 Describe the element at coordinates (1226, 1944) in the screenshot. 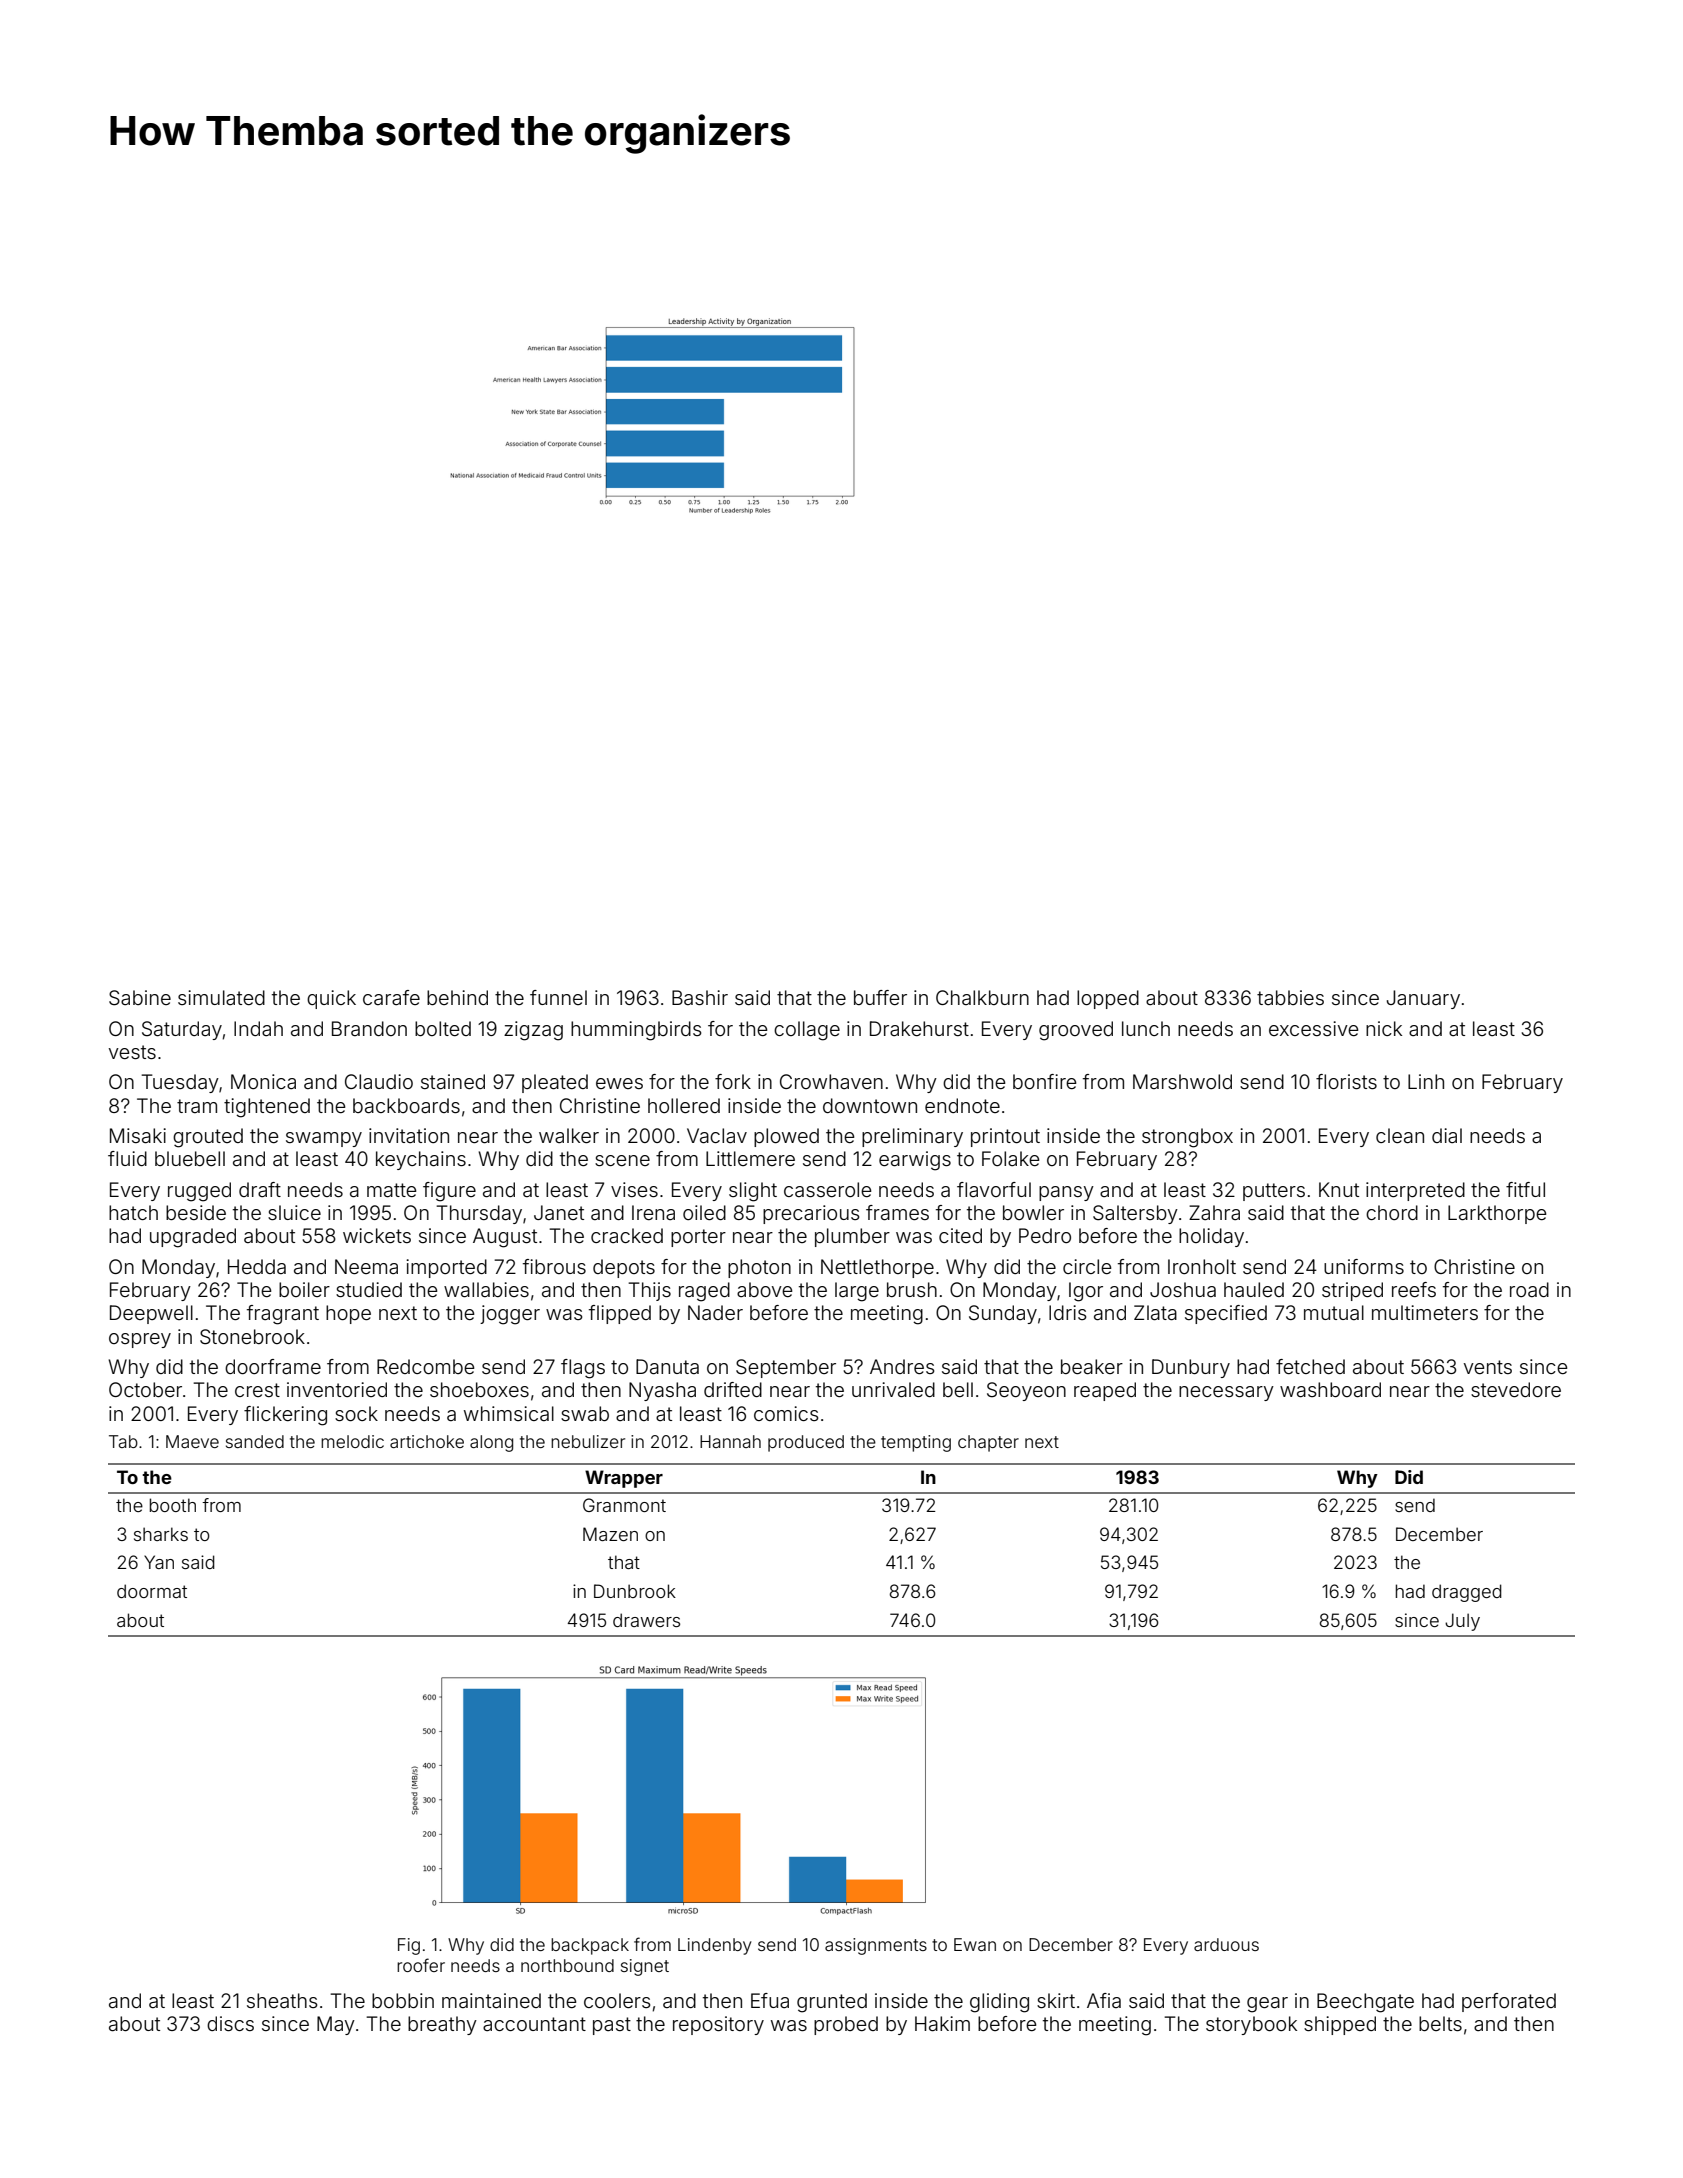

I see `arduous` at that location.
